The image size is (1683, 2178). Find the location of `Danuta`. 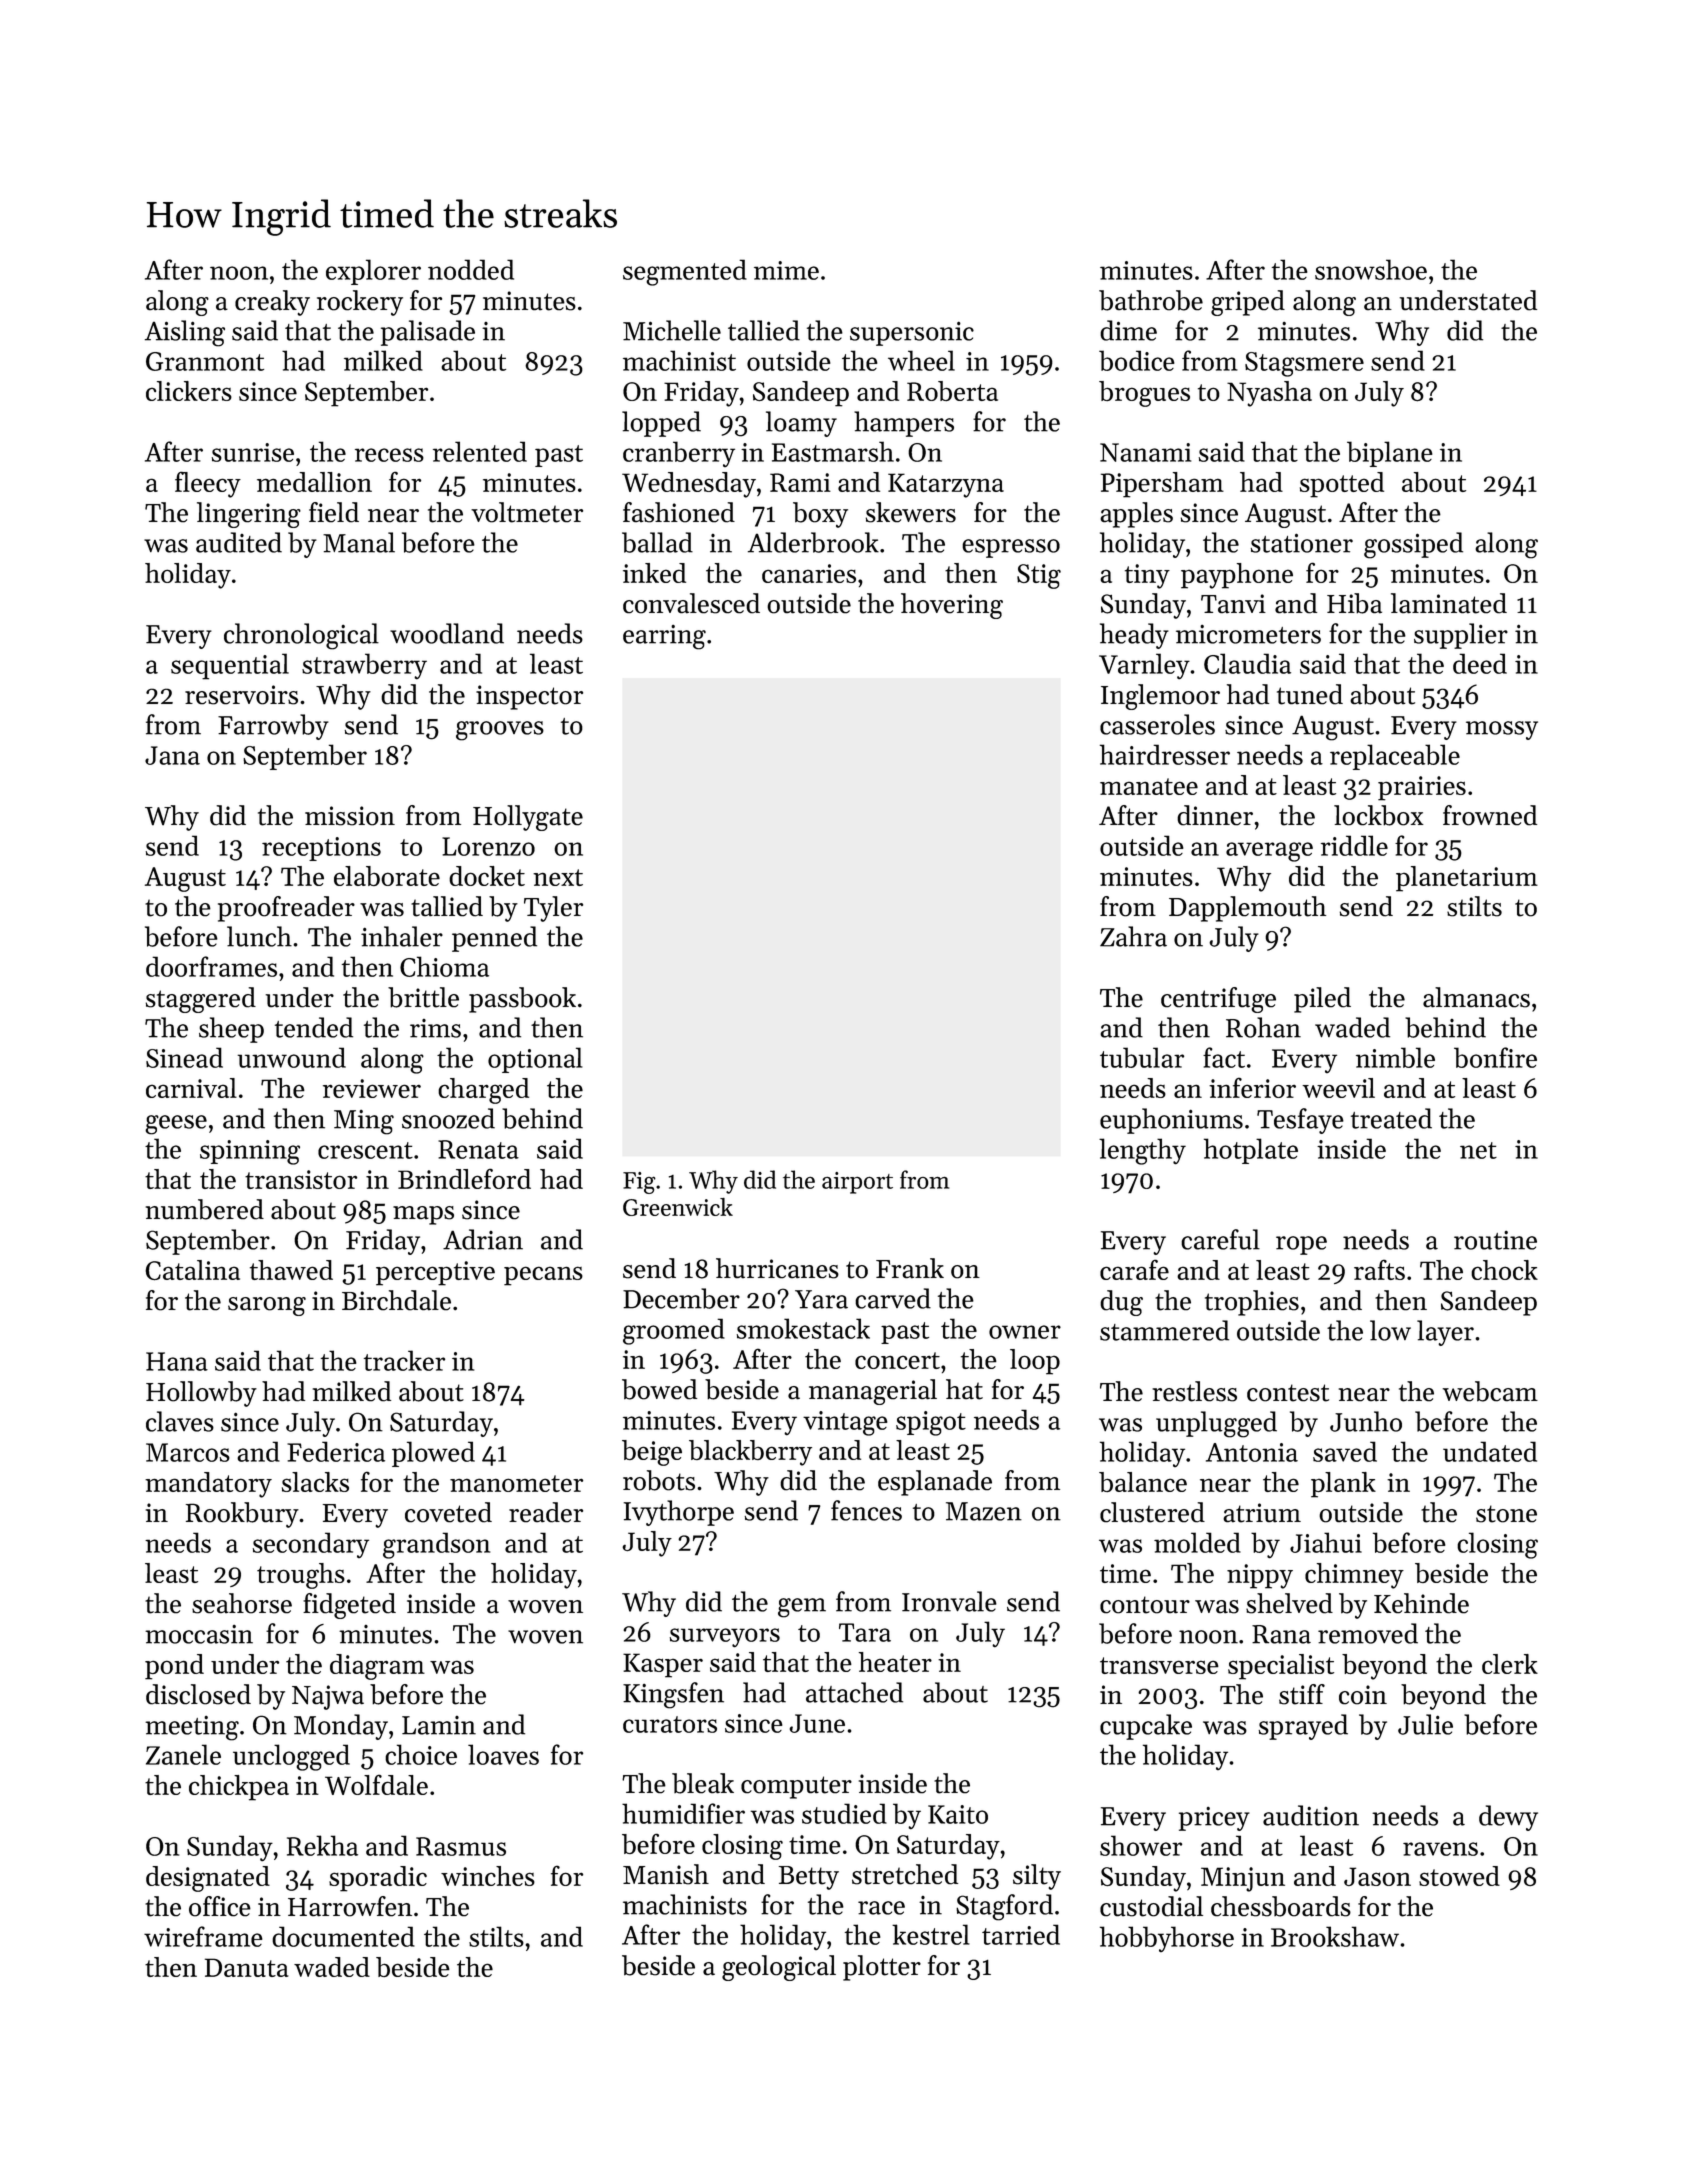

Danuta is located at coordinates (247, 1967).
